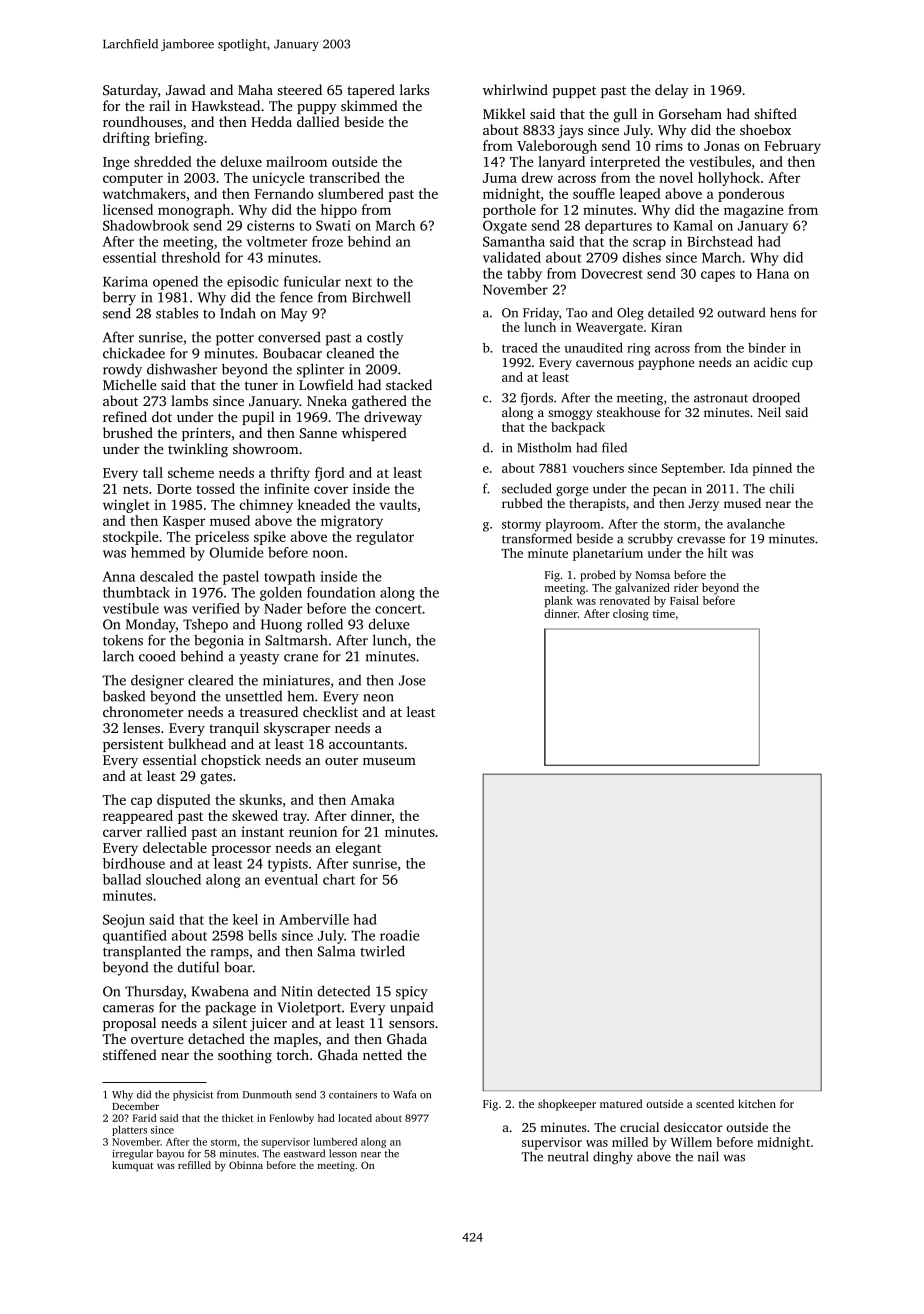 The height and width of the screenshot is (1314, 924). What do you see at coordinates (193, 1095) in the screenshot?
I see `physicist` at bounding box center [193, 1095].
